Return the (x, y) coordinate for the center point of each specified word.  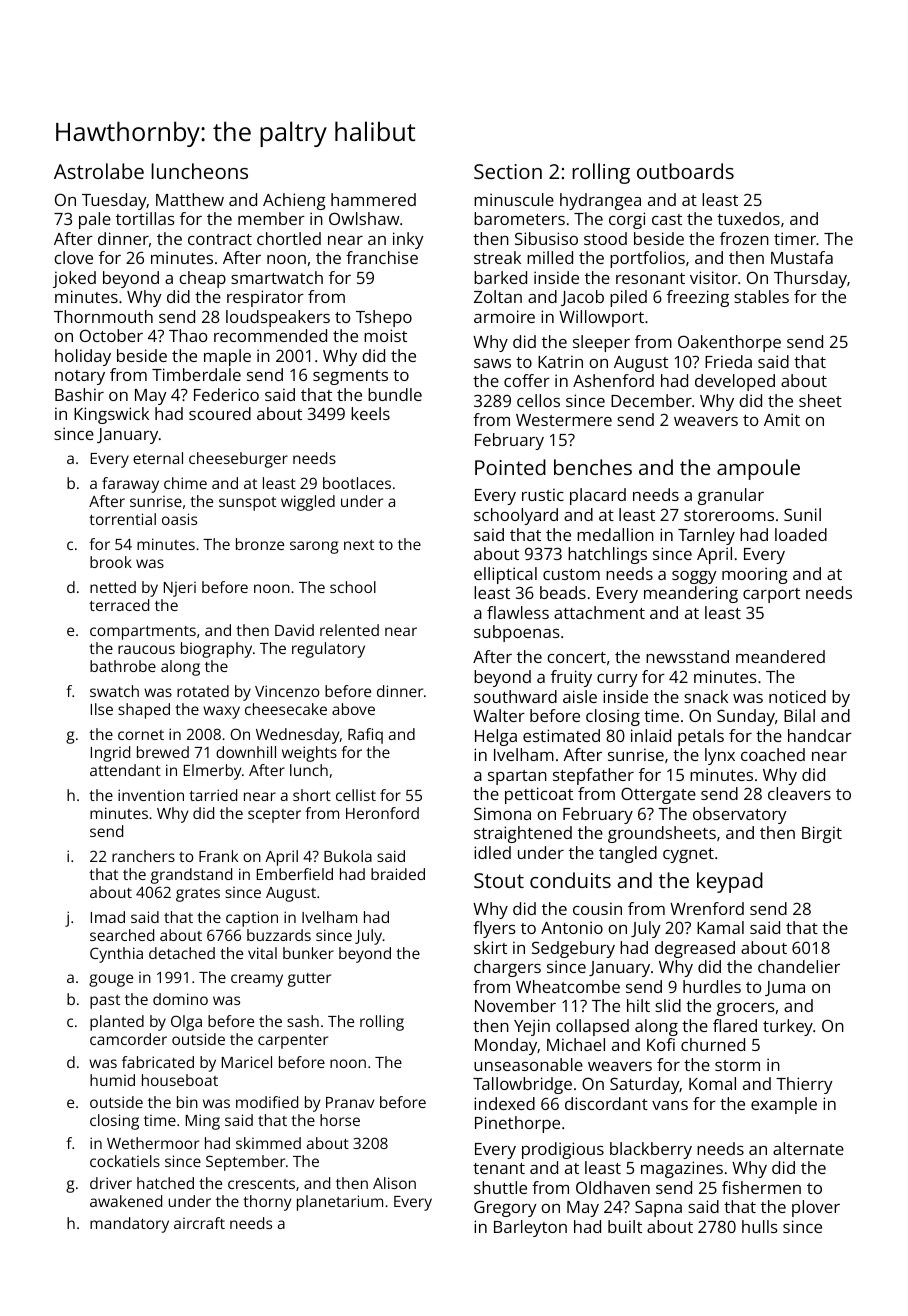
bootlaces (357, 483)
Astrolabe (99, 171)
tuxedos (748, 218)
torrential (122, 519)
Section (508, 171)
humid (112, 1080)
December (651, 400)
